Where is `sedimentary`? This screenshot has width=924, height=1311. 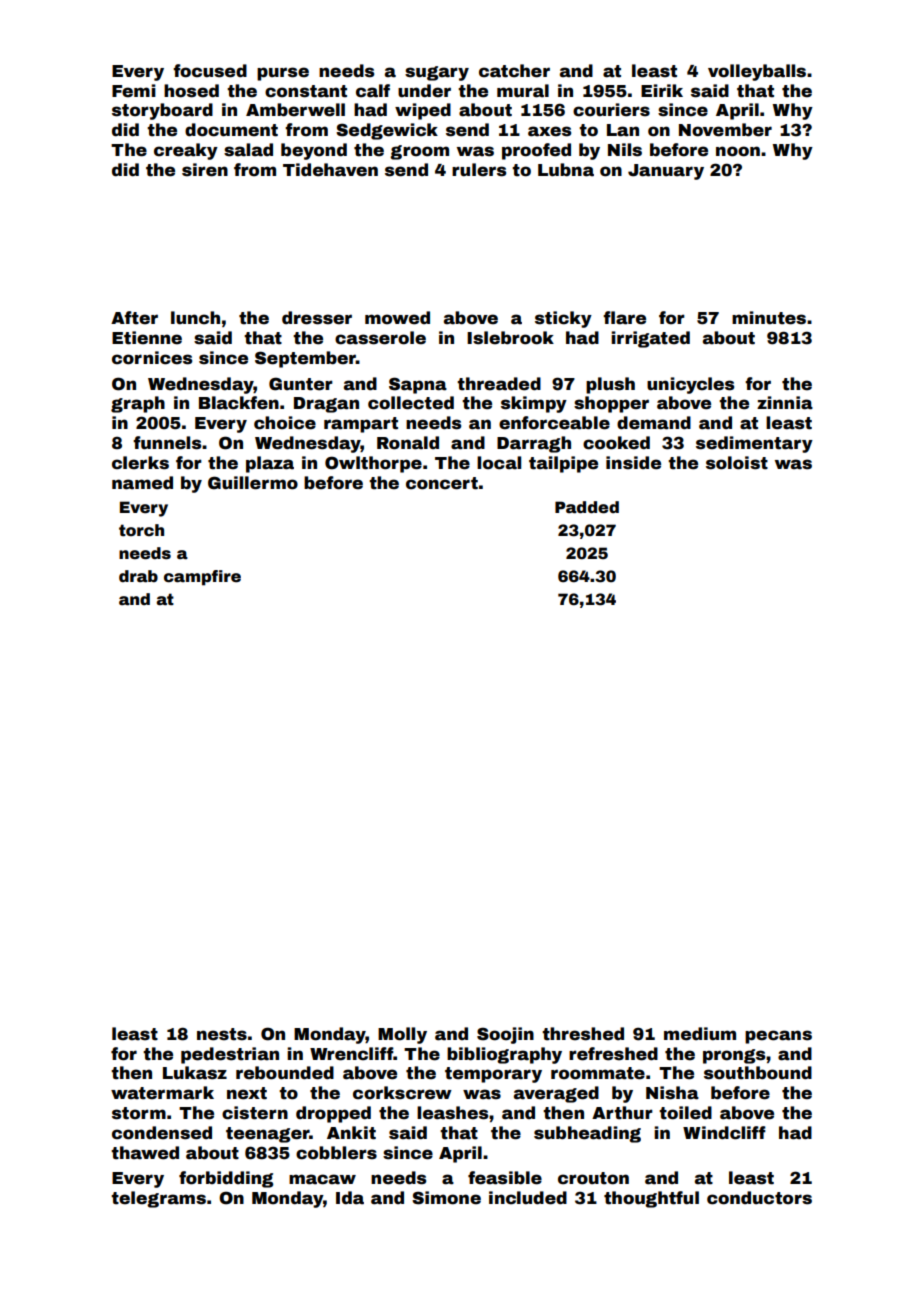
sedimentary is located at coordinates (754, 444).
